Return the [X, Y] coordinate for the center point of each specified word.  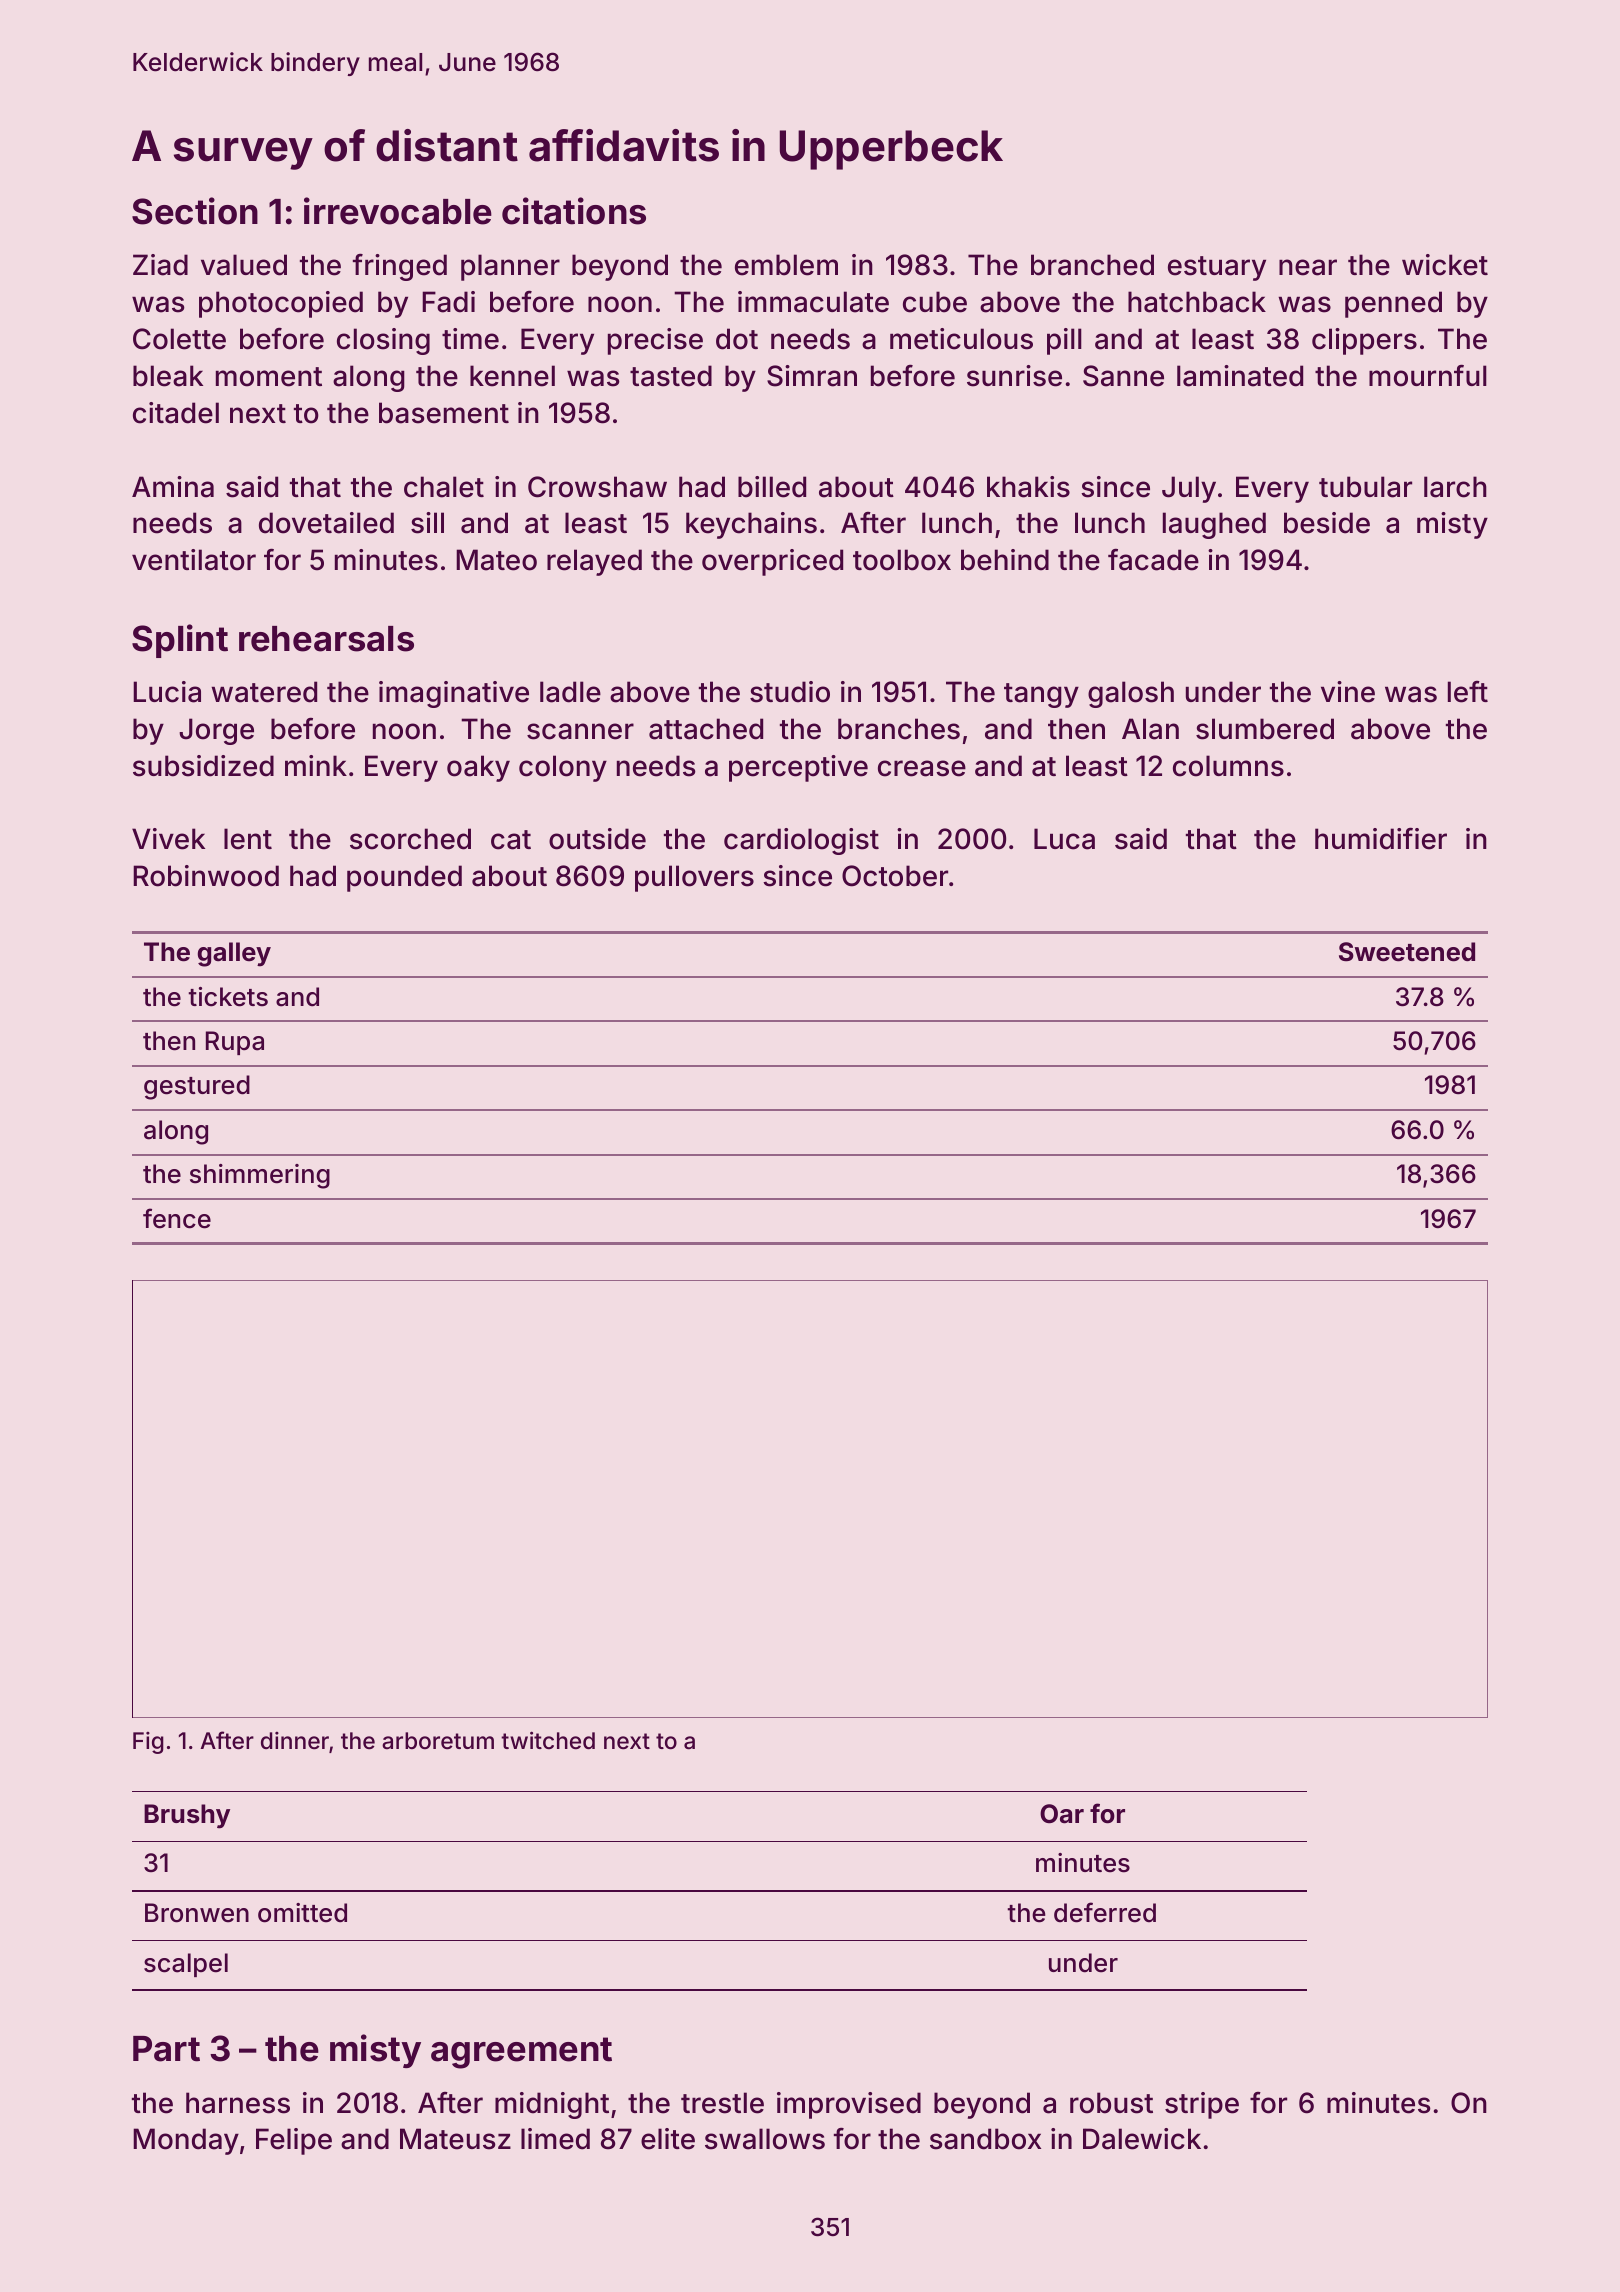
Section [195, 211]
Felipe [294, 2141]
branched [1092, 265]
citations [574, 211]
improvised [849, 2105]
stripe [1202, 2105]
